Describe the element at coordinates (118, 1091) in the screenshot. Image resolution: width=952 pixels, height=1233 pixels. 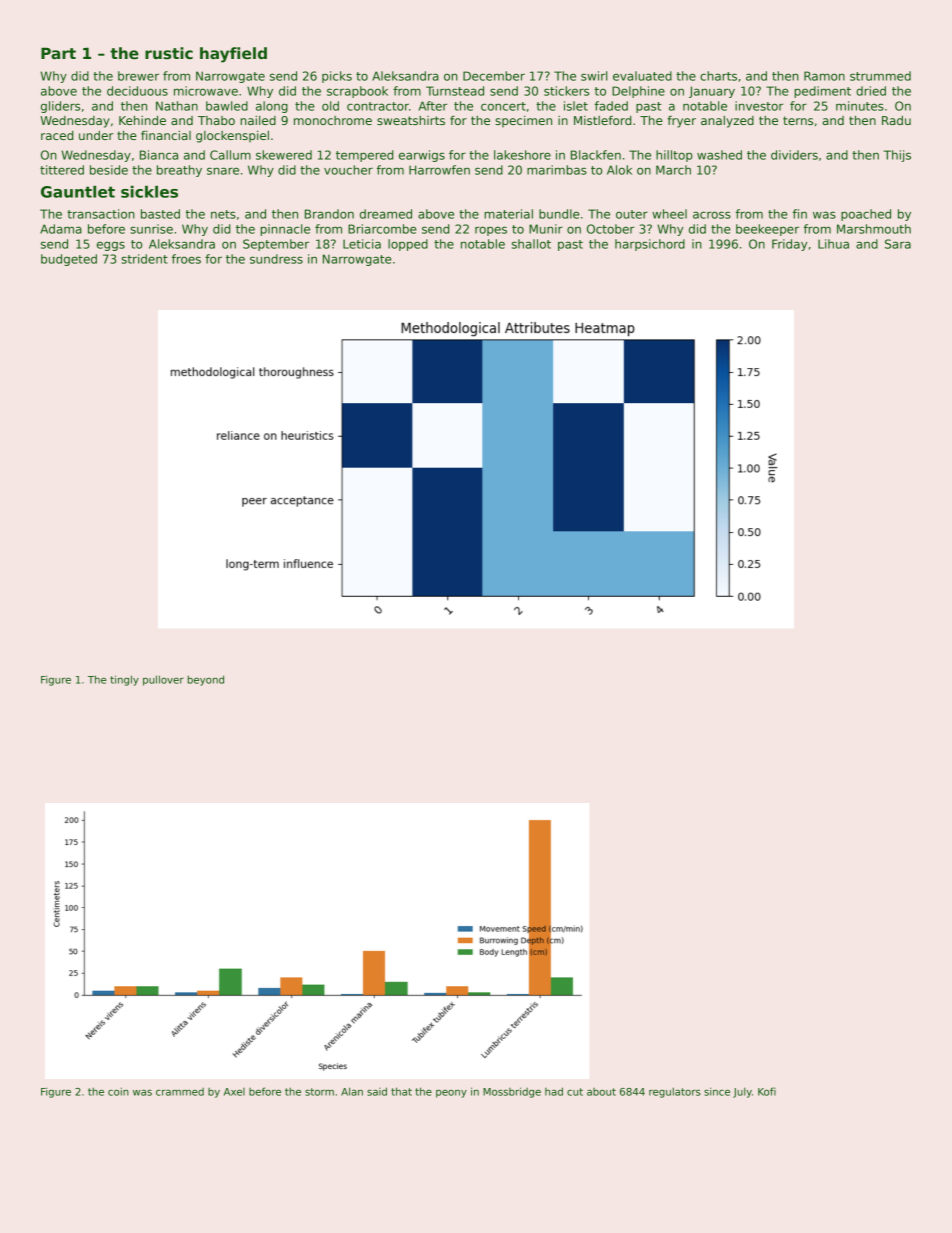
I see `coin` at that location.
